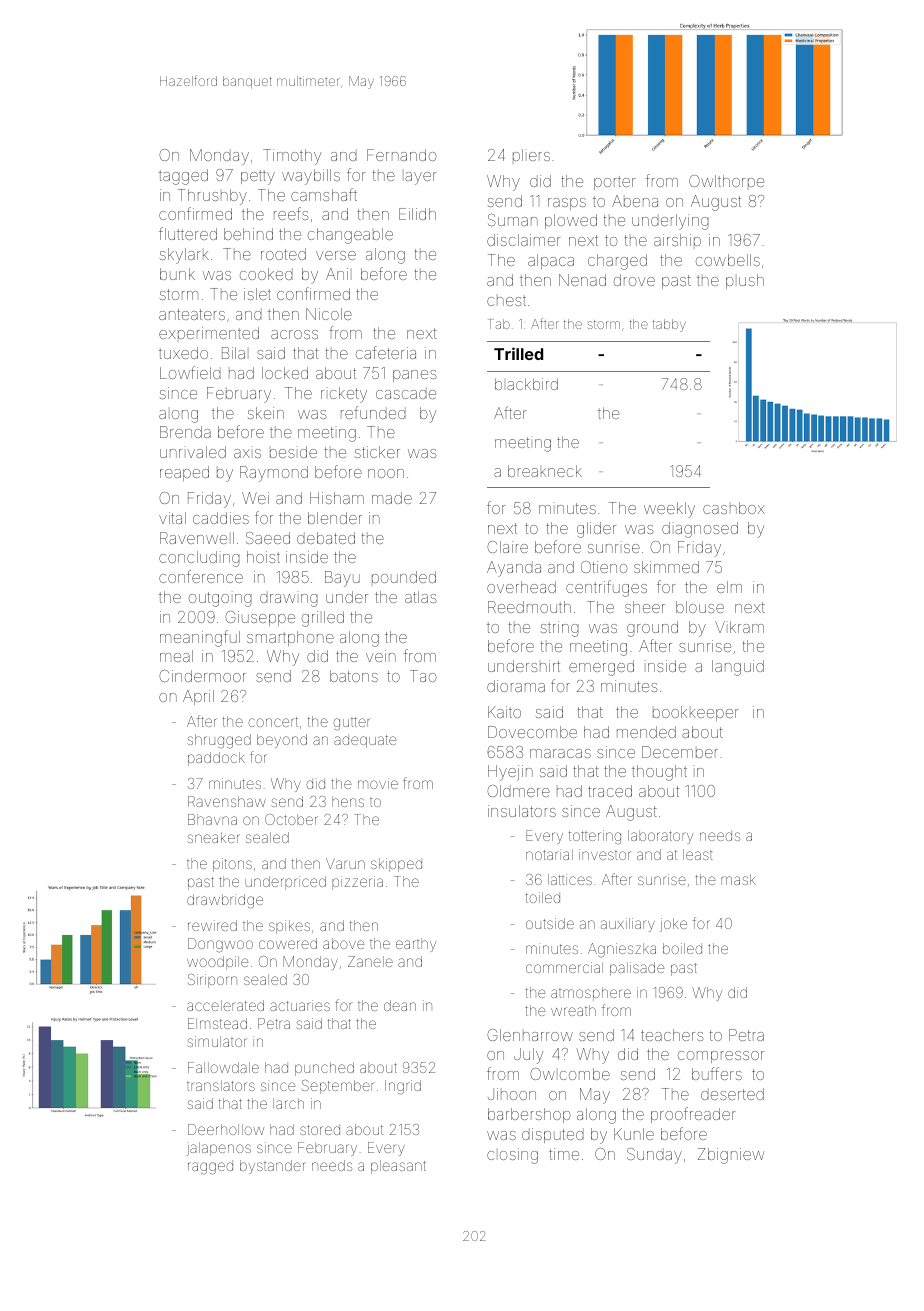  What do you see at coordinates (734, 508) in the screenshot?
I see `cashbox` at bounding box center [734, 508].
